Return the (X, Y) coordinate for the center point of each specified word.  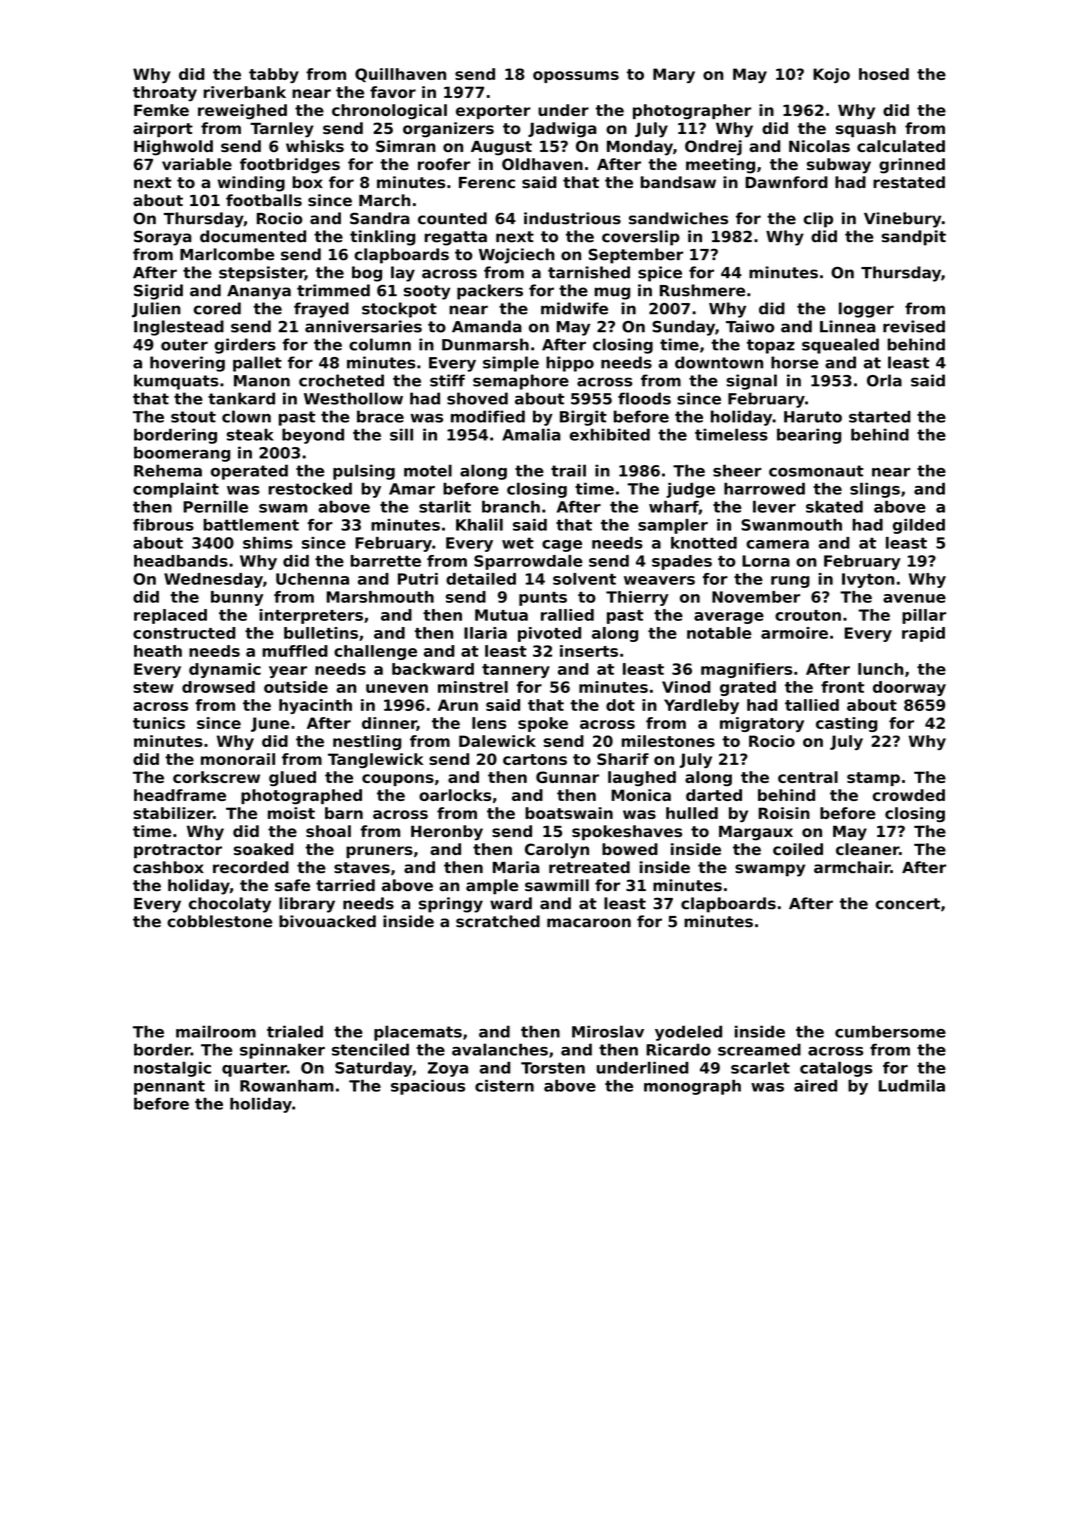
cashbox (168, 867)
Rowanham (287, 1086)
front (842, 687)
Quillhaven (400, 75)
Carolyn (557, 851)
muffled (295, 651)
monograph (692, 1087)
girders (245, 346)
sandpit (914, 238)
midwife (574, 308)
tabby (274, 75)
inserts (589, 651)
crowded (909, 795)
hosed (884, 74)
